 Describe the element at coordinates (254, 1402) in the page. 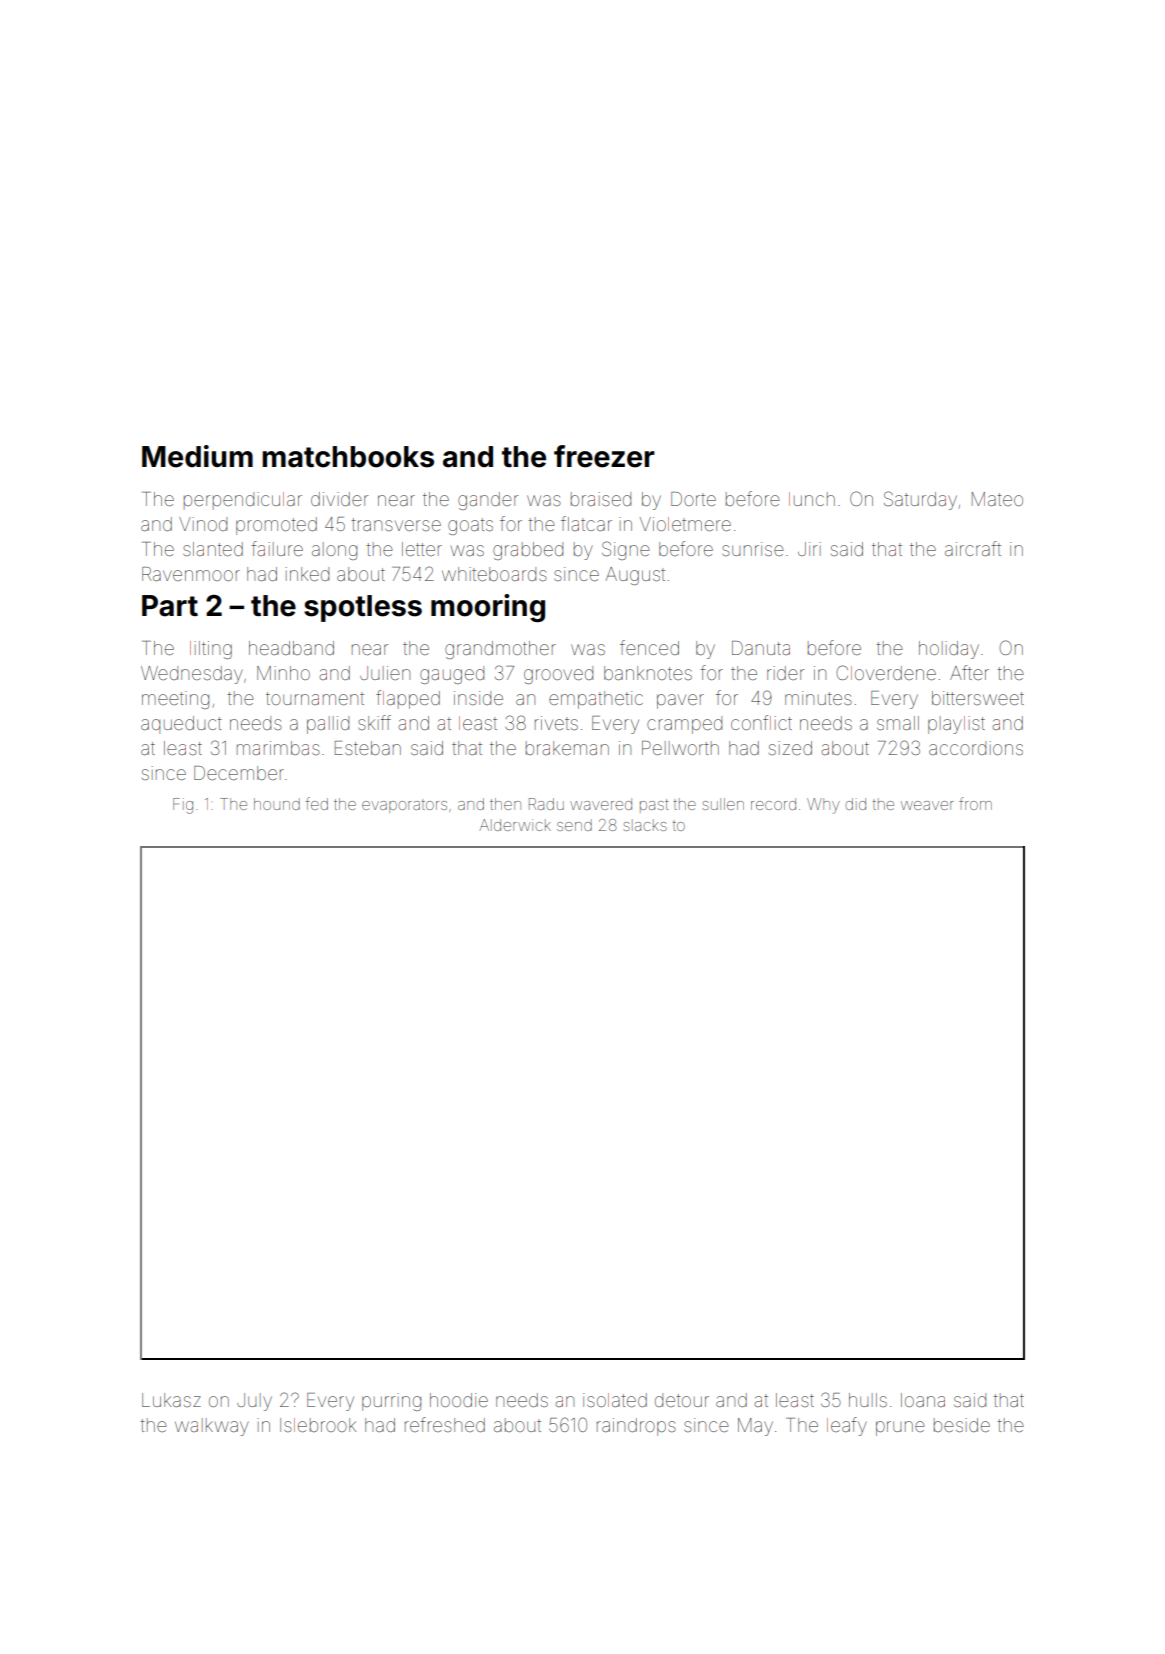

I see `July` at that location.
